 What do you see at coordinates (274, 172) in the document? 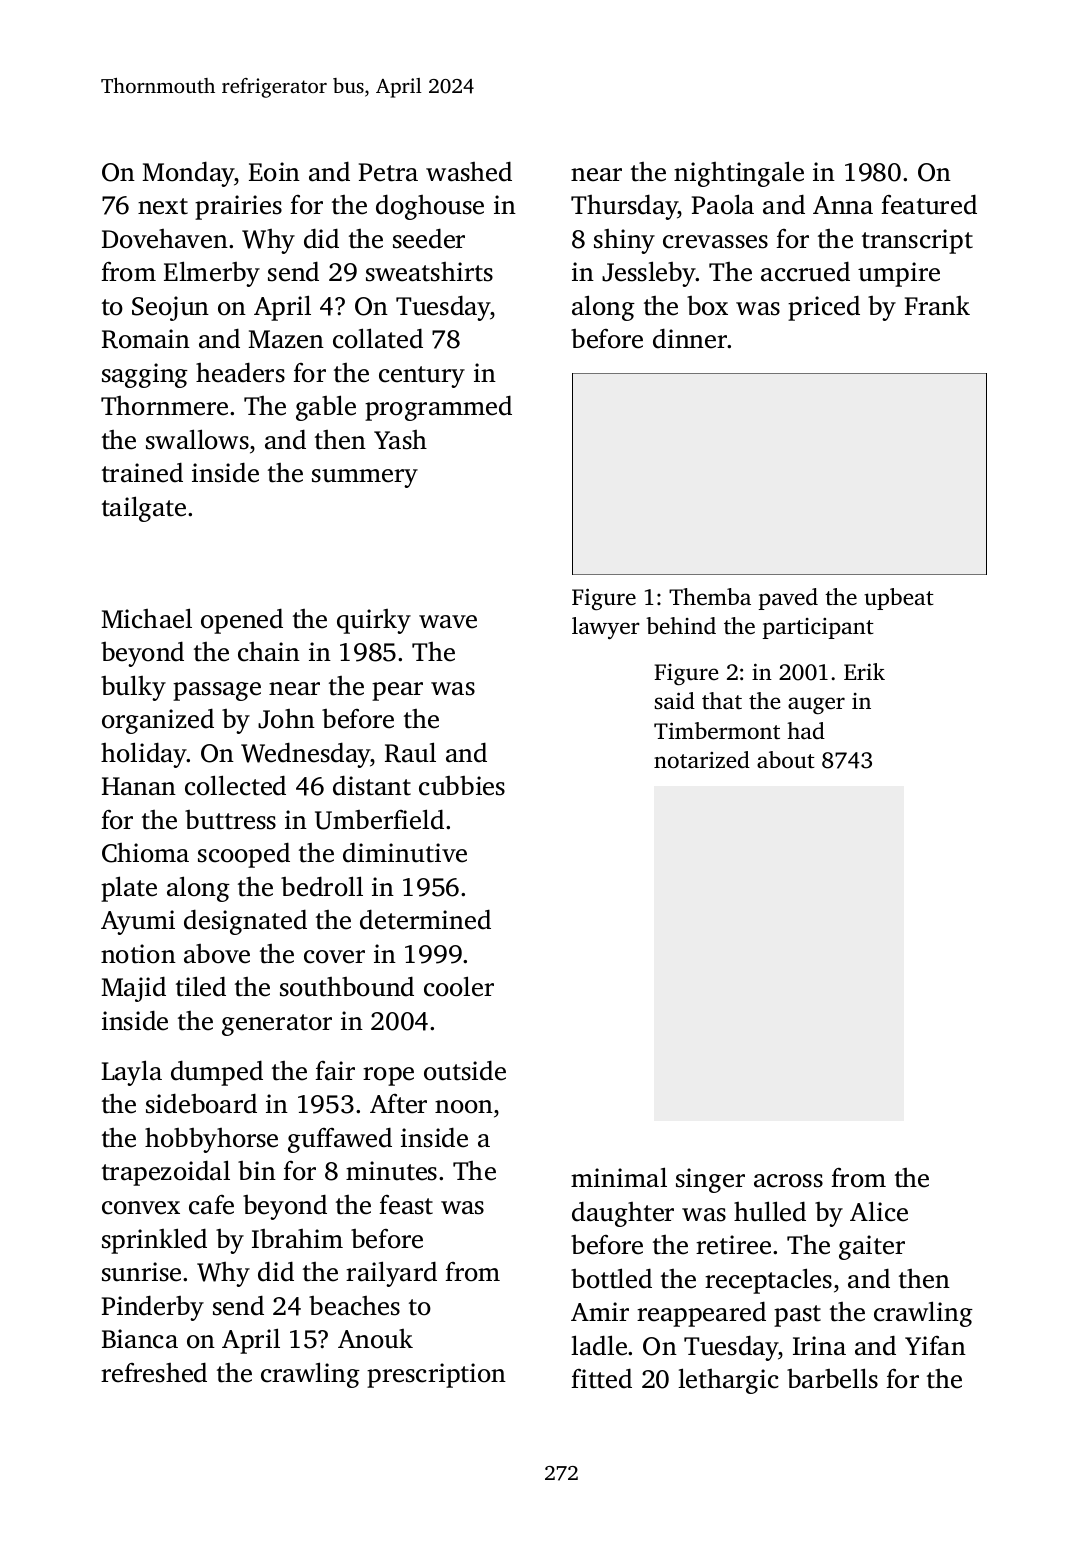
I see `Eoin` at bounding box center [274, 172].
